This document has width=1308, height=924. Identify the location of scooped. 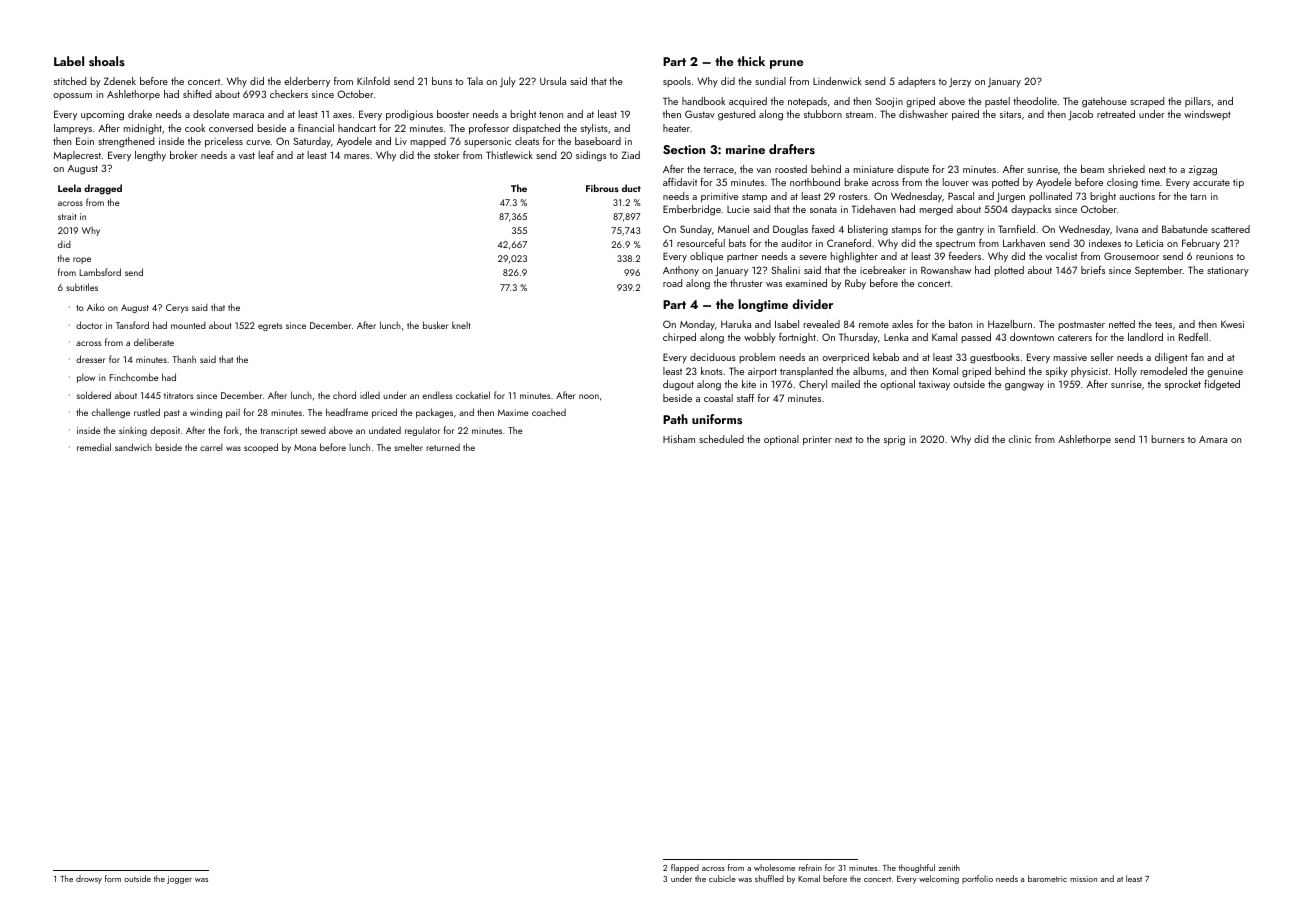
(261, 448).
